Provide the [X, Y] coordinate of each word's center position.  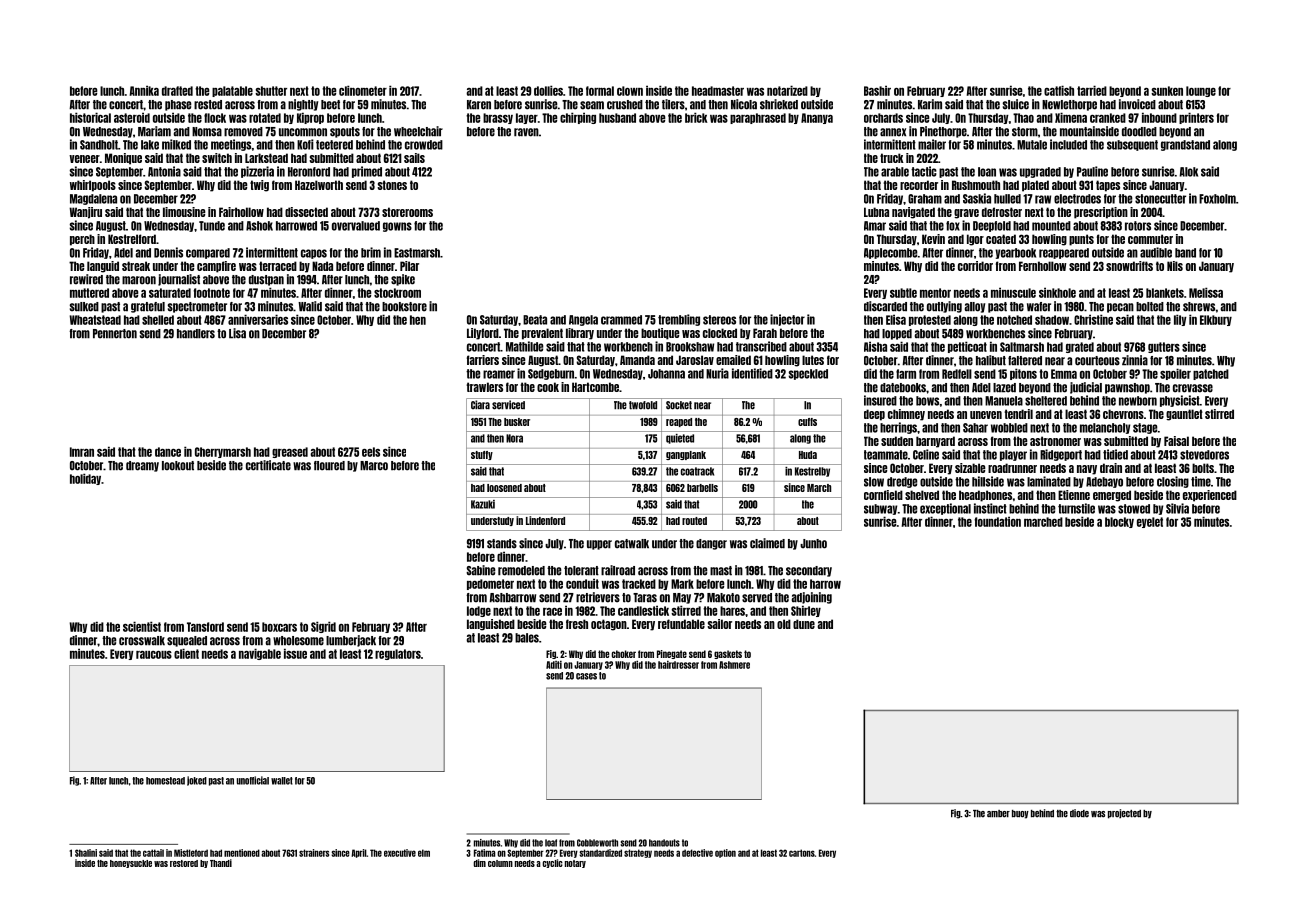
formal [600, 91]
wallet [282, 781]
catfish [1059, 90]
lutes [813, 360]
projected [1124, 814]
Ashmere [734, 665]
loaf [551, 843]
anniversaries [258, 319]
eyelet [1150, 522]
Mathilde [524, 346]
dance [168, 452]
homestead [165, 781]
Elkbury [1216, 320]
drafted [177, 91]
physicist [1180, 401]
